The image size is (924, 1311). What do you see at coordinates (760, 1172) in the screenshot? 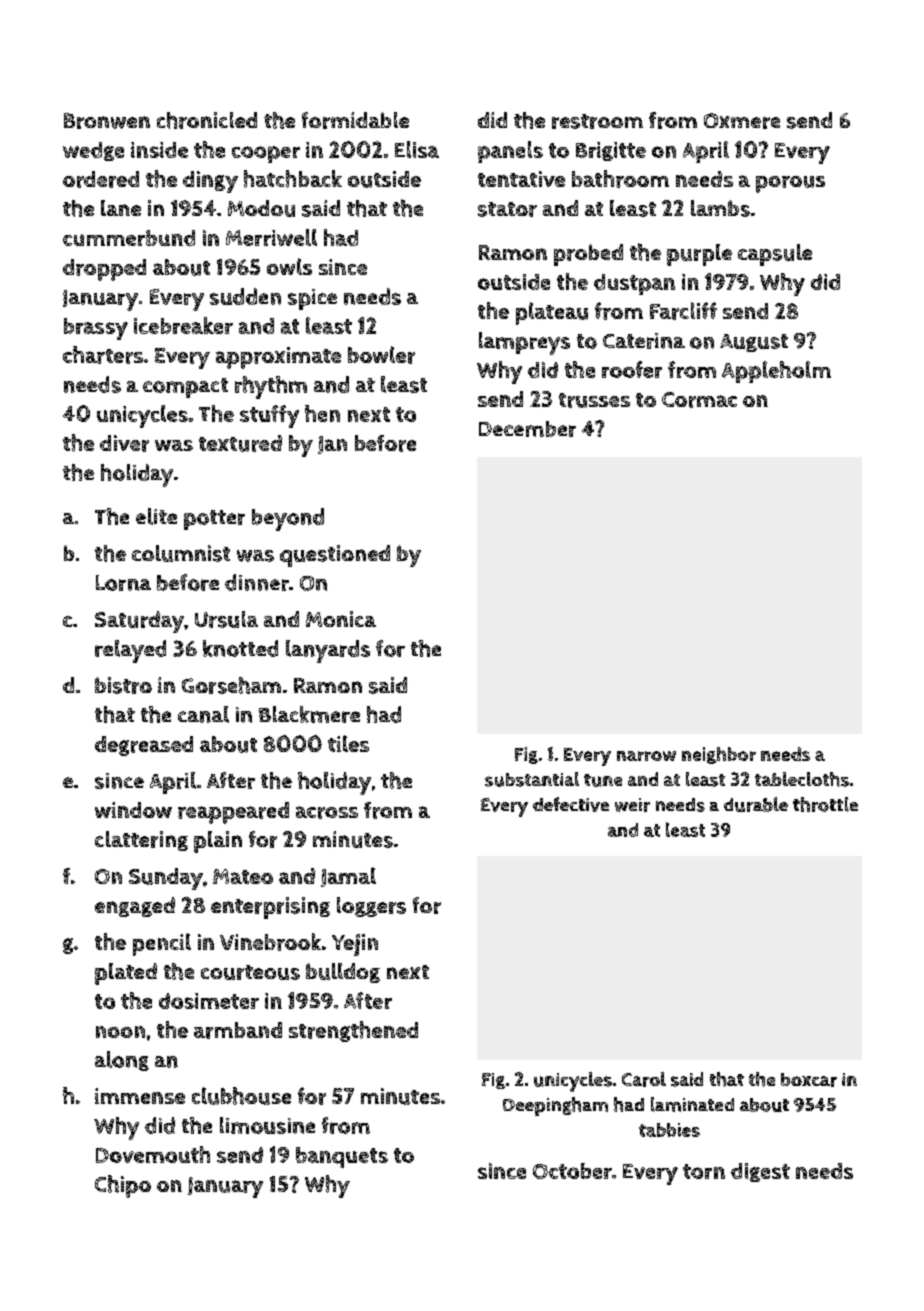
I see `digest` at bounding box center [760, 1172].
